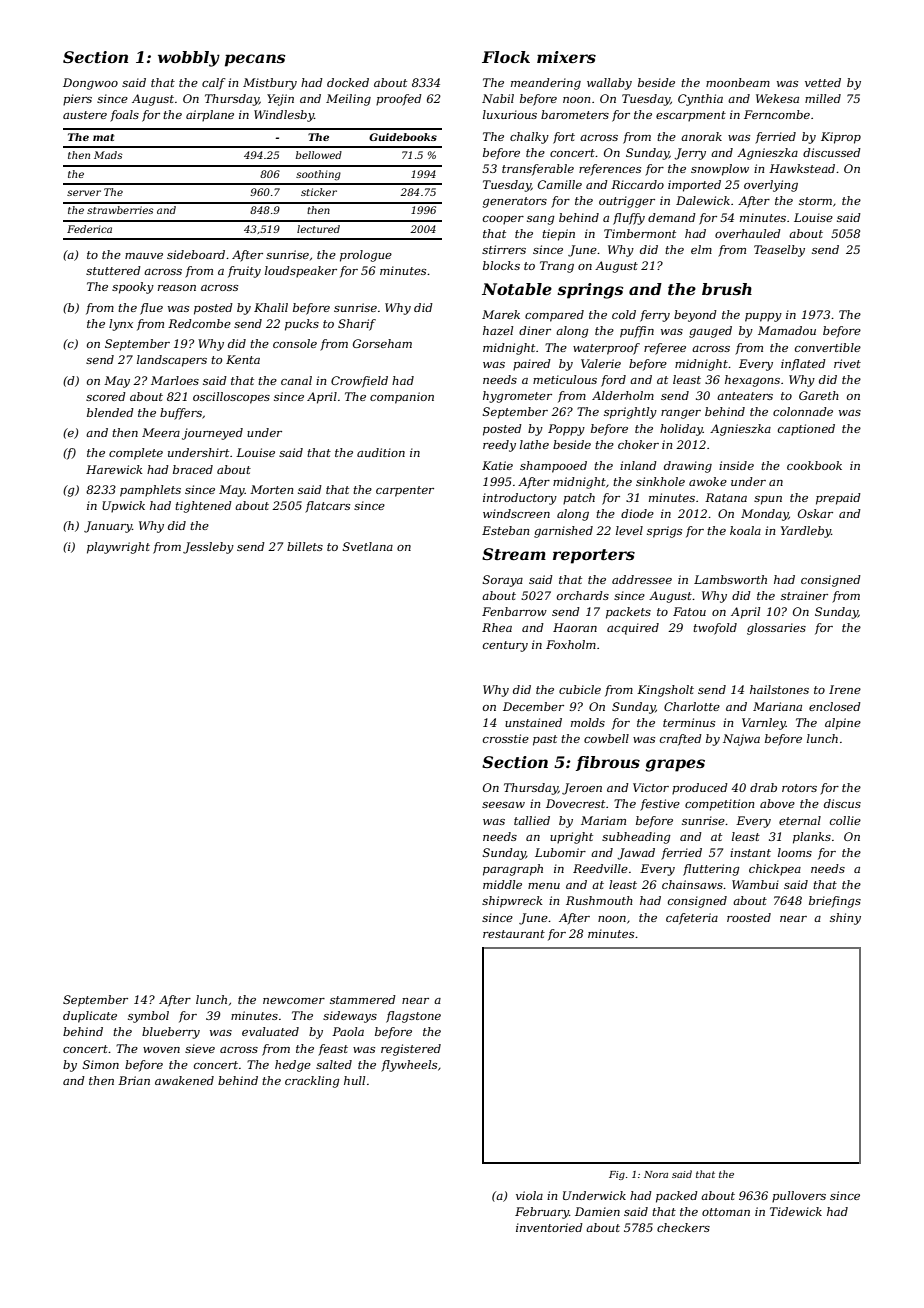  Describe the element at coordinates (368, 546) in the document. I see `Svetlana` at that location.
